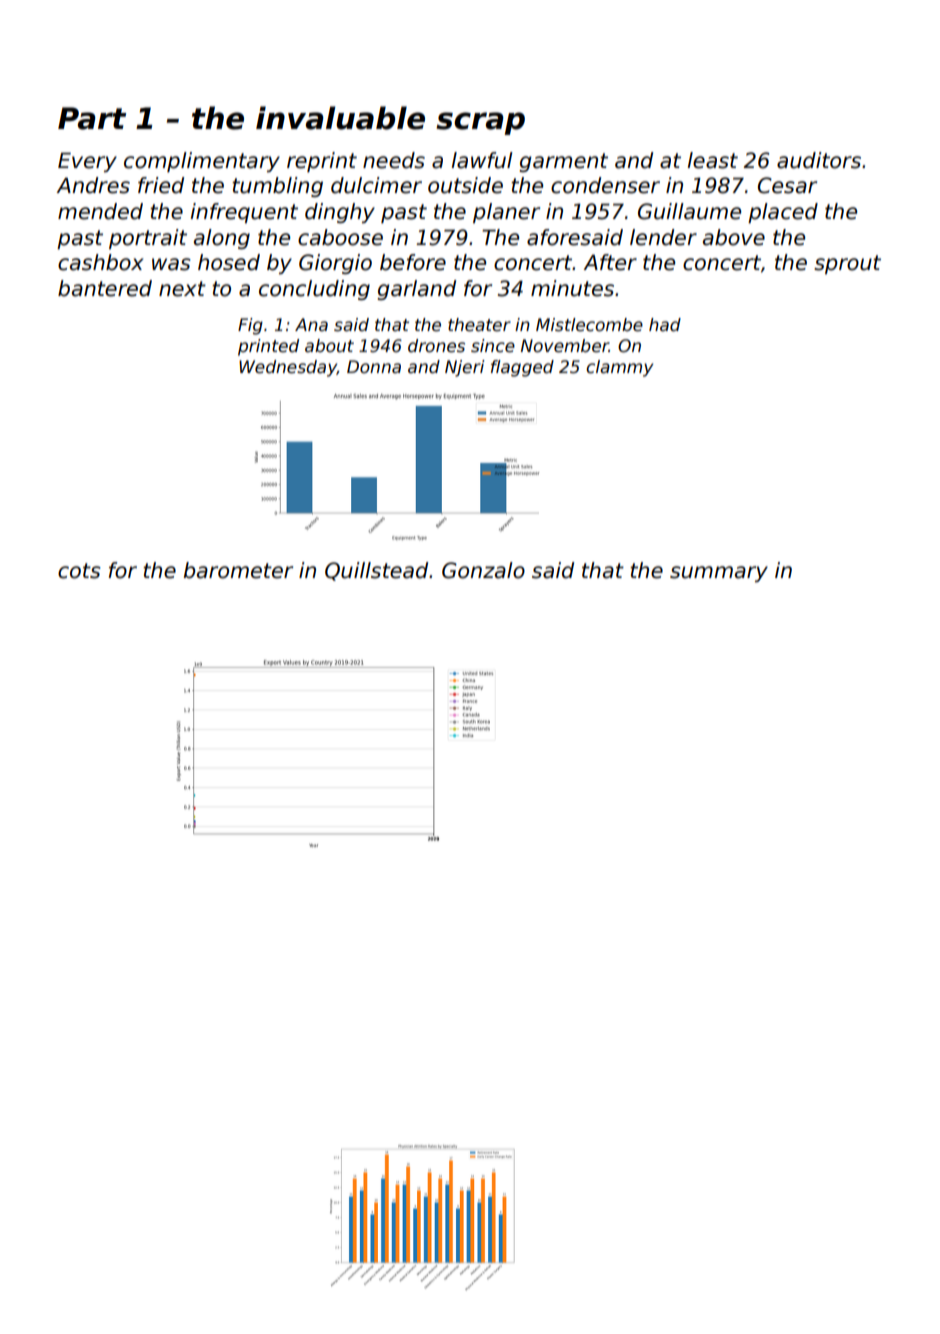 The image size is (940, 1334). I want to click on Donna, so click(374, 366).
